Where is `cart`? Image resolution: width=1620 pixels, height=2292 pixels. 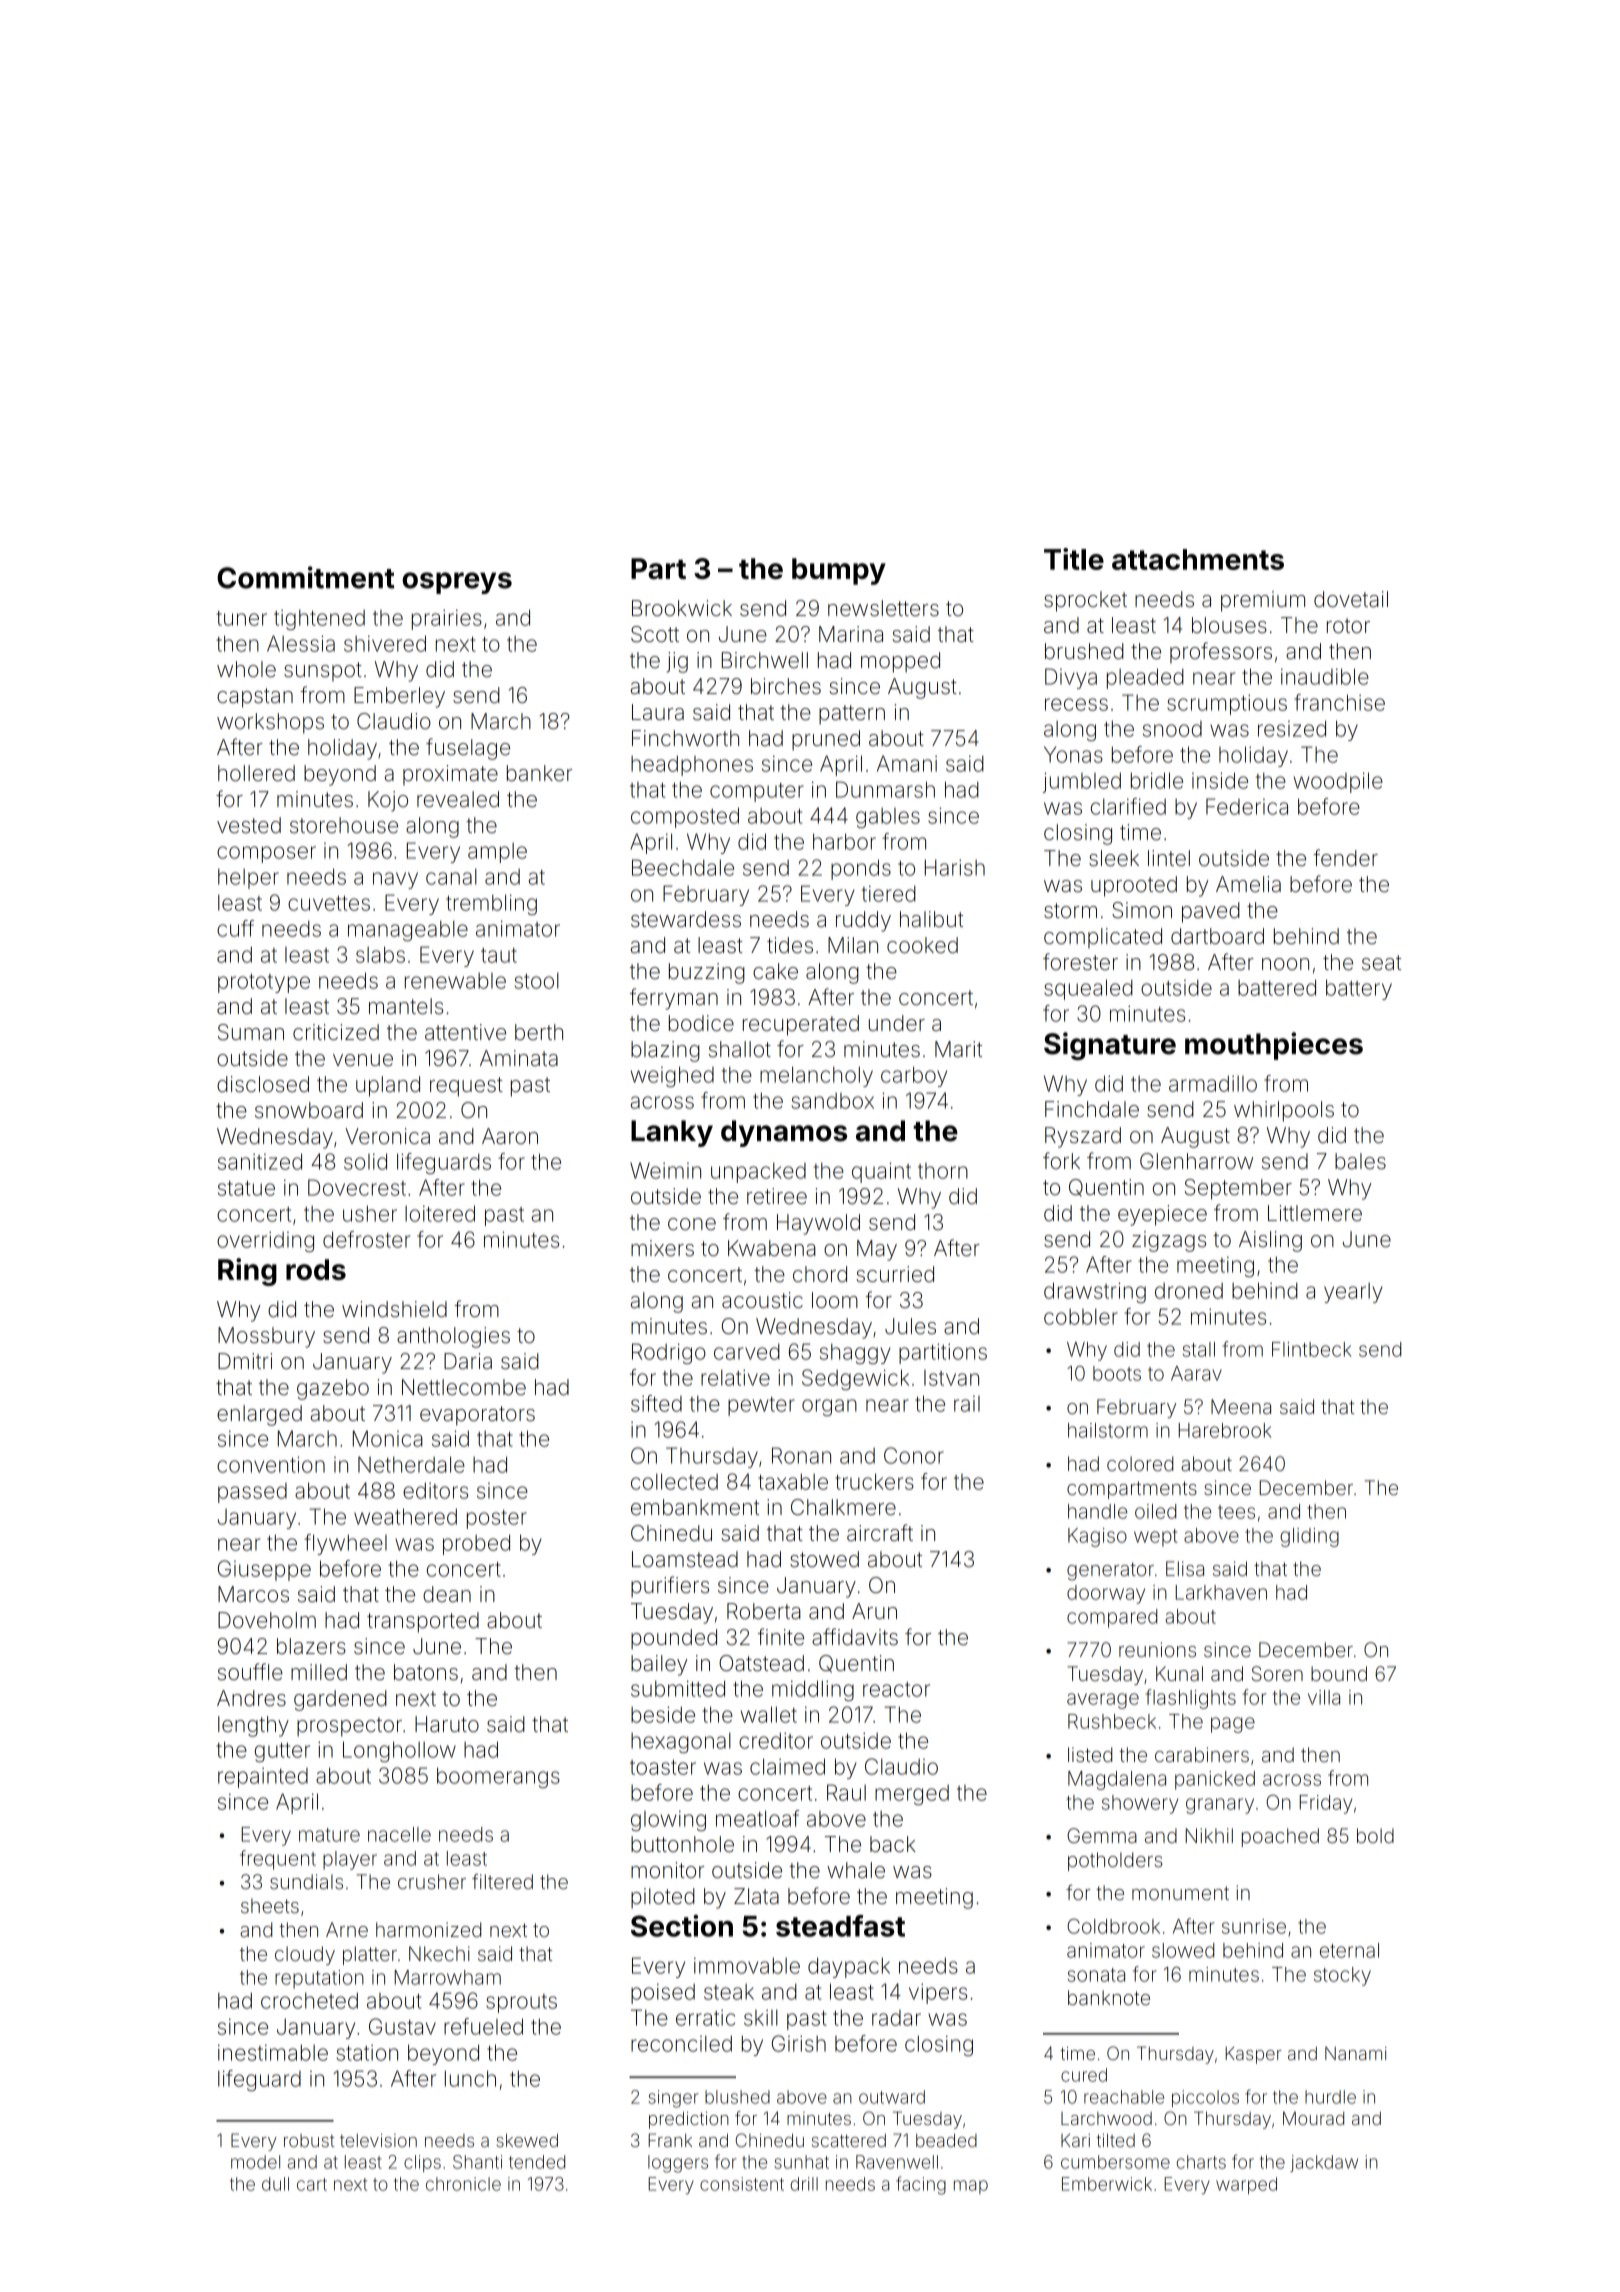
cart is located at coordinates (312, 2184).
